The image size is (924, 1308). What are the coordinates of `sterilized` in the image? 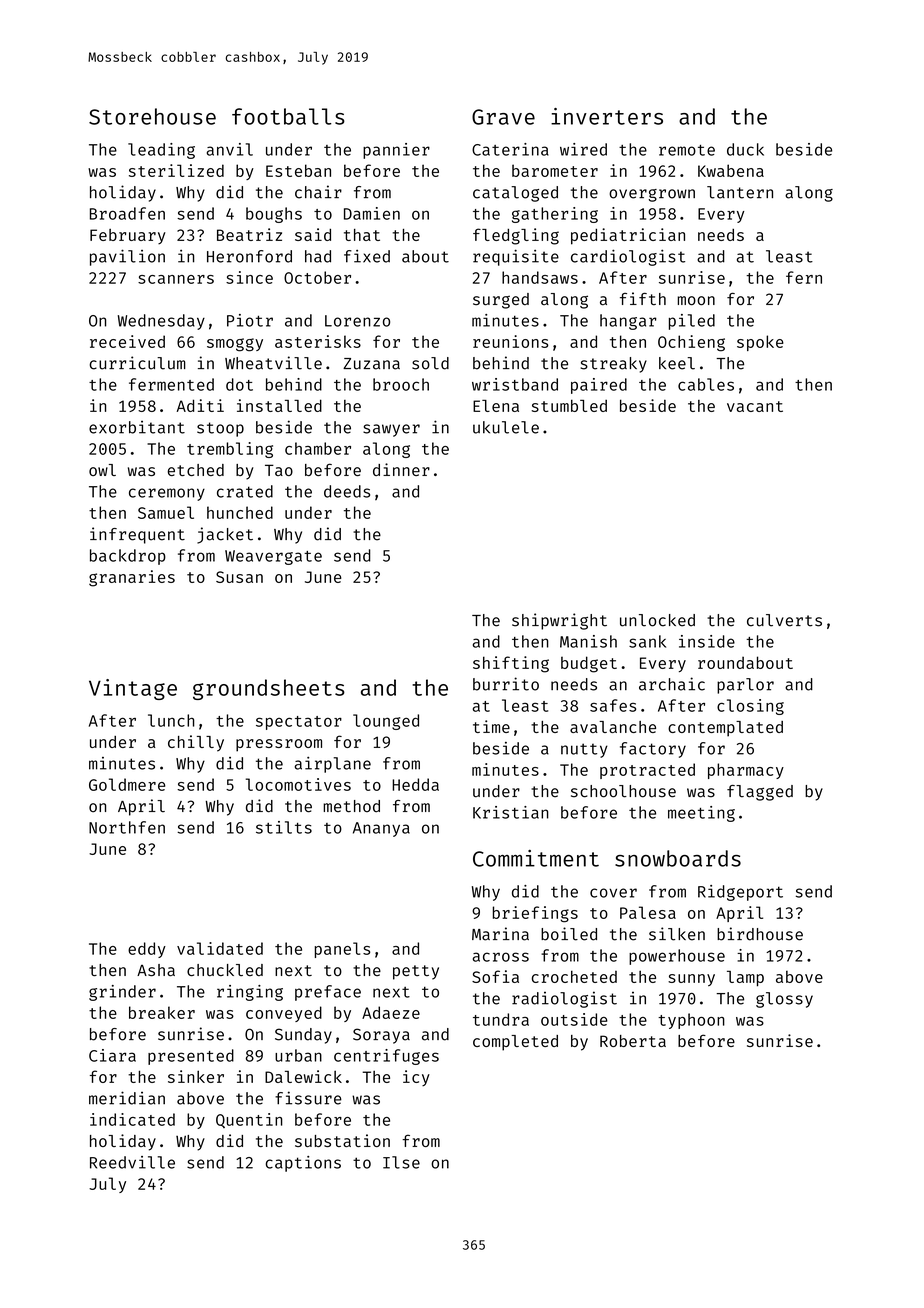 It's located at (176, 170).
